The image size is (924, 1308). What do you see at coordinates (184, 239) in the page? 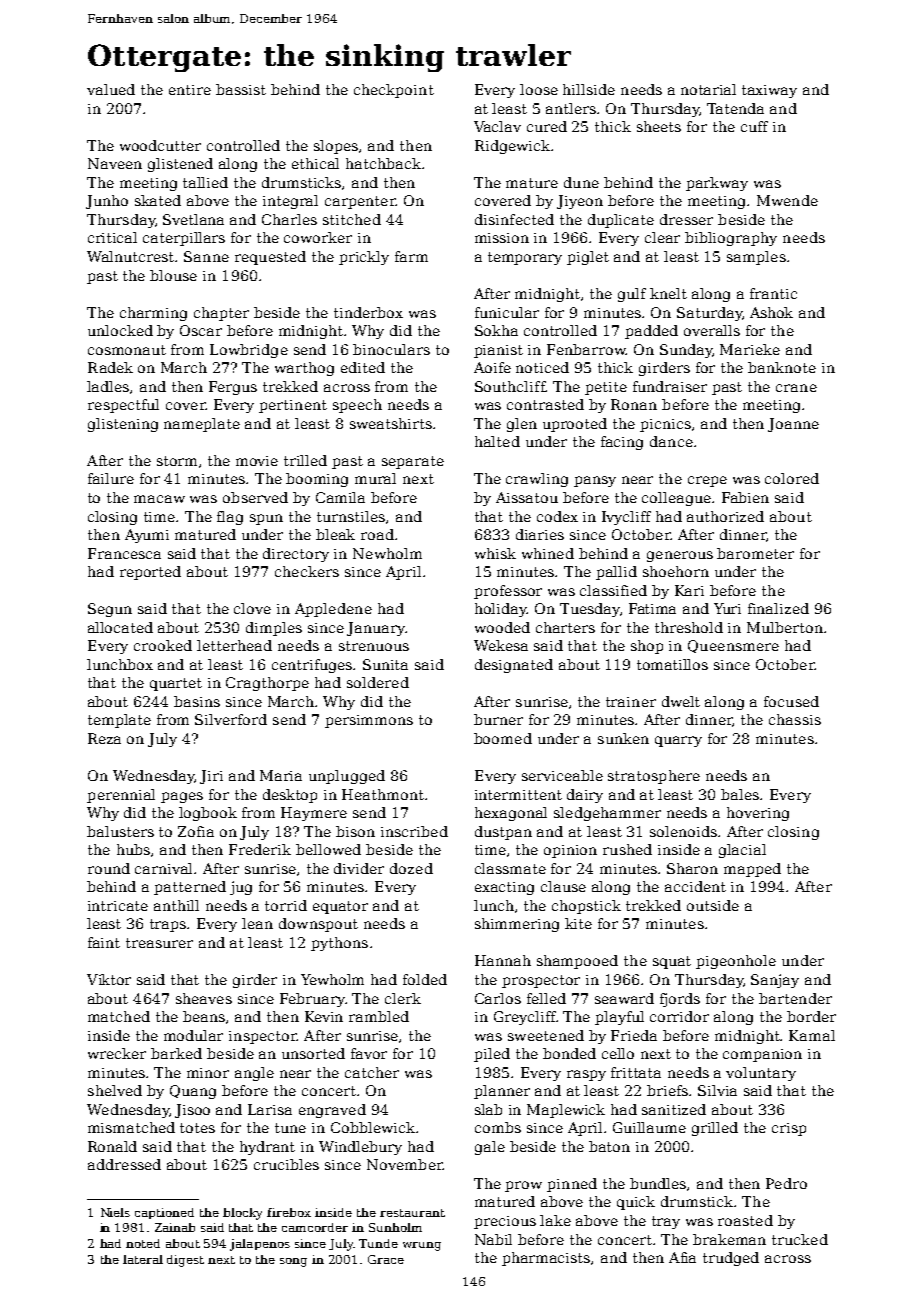
I see `caterpillars` at bounding box center [184, 239].
